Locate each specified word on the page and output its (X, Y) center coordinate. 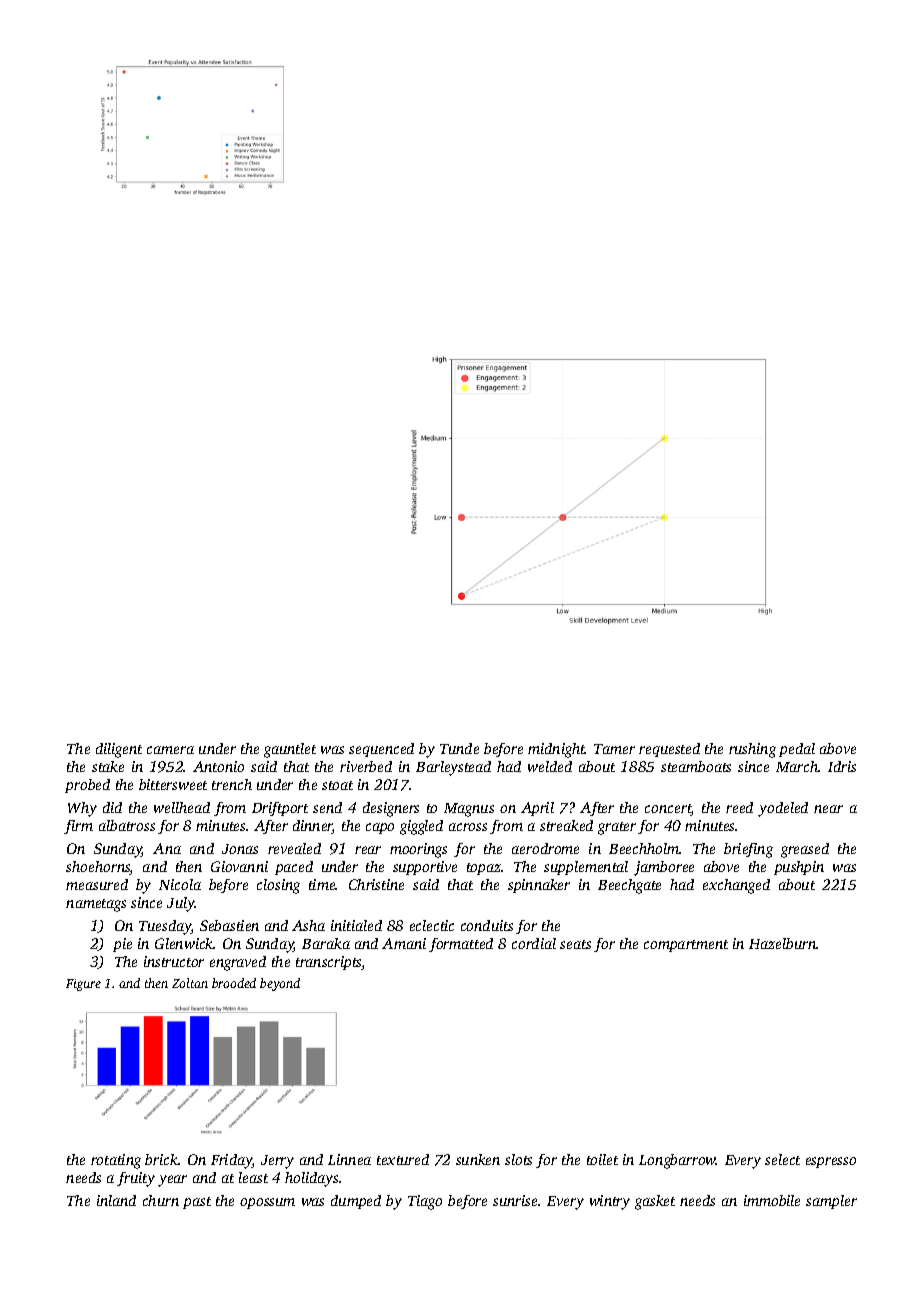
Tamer (614, 749)
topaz (484, 869)
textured (403, 1159)
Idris (842, 766)
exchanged (736, 886)
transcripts (329, 963)
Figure (83, 985)
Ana (167, 848)
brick (161, 1159)
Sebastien (229, 925)
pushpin (799, 868)
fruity (136, 1179)
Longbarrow (677, 1161)
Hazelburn (782, 943)
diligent (119, 750)
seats (575, 944)
